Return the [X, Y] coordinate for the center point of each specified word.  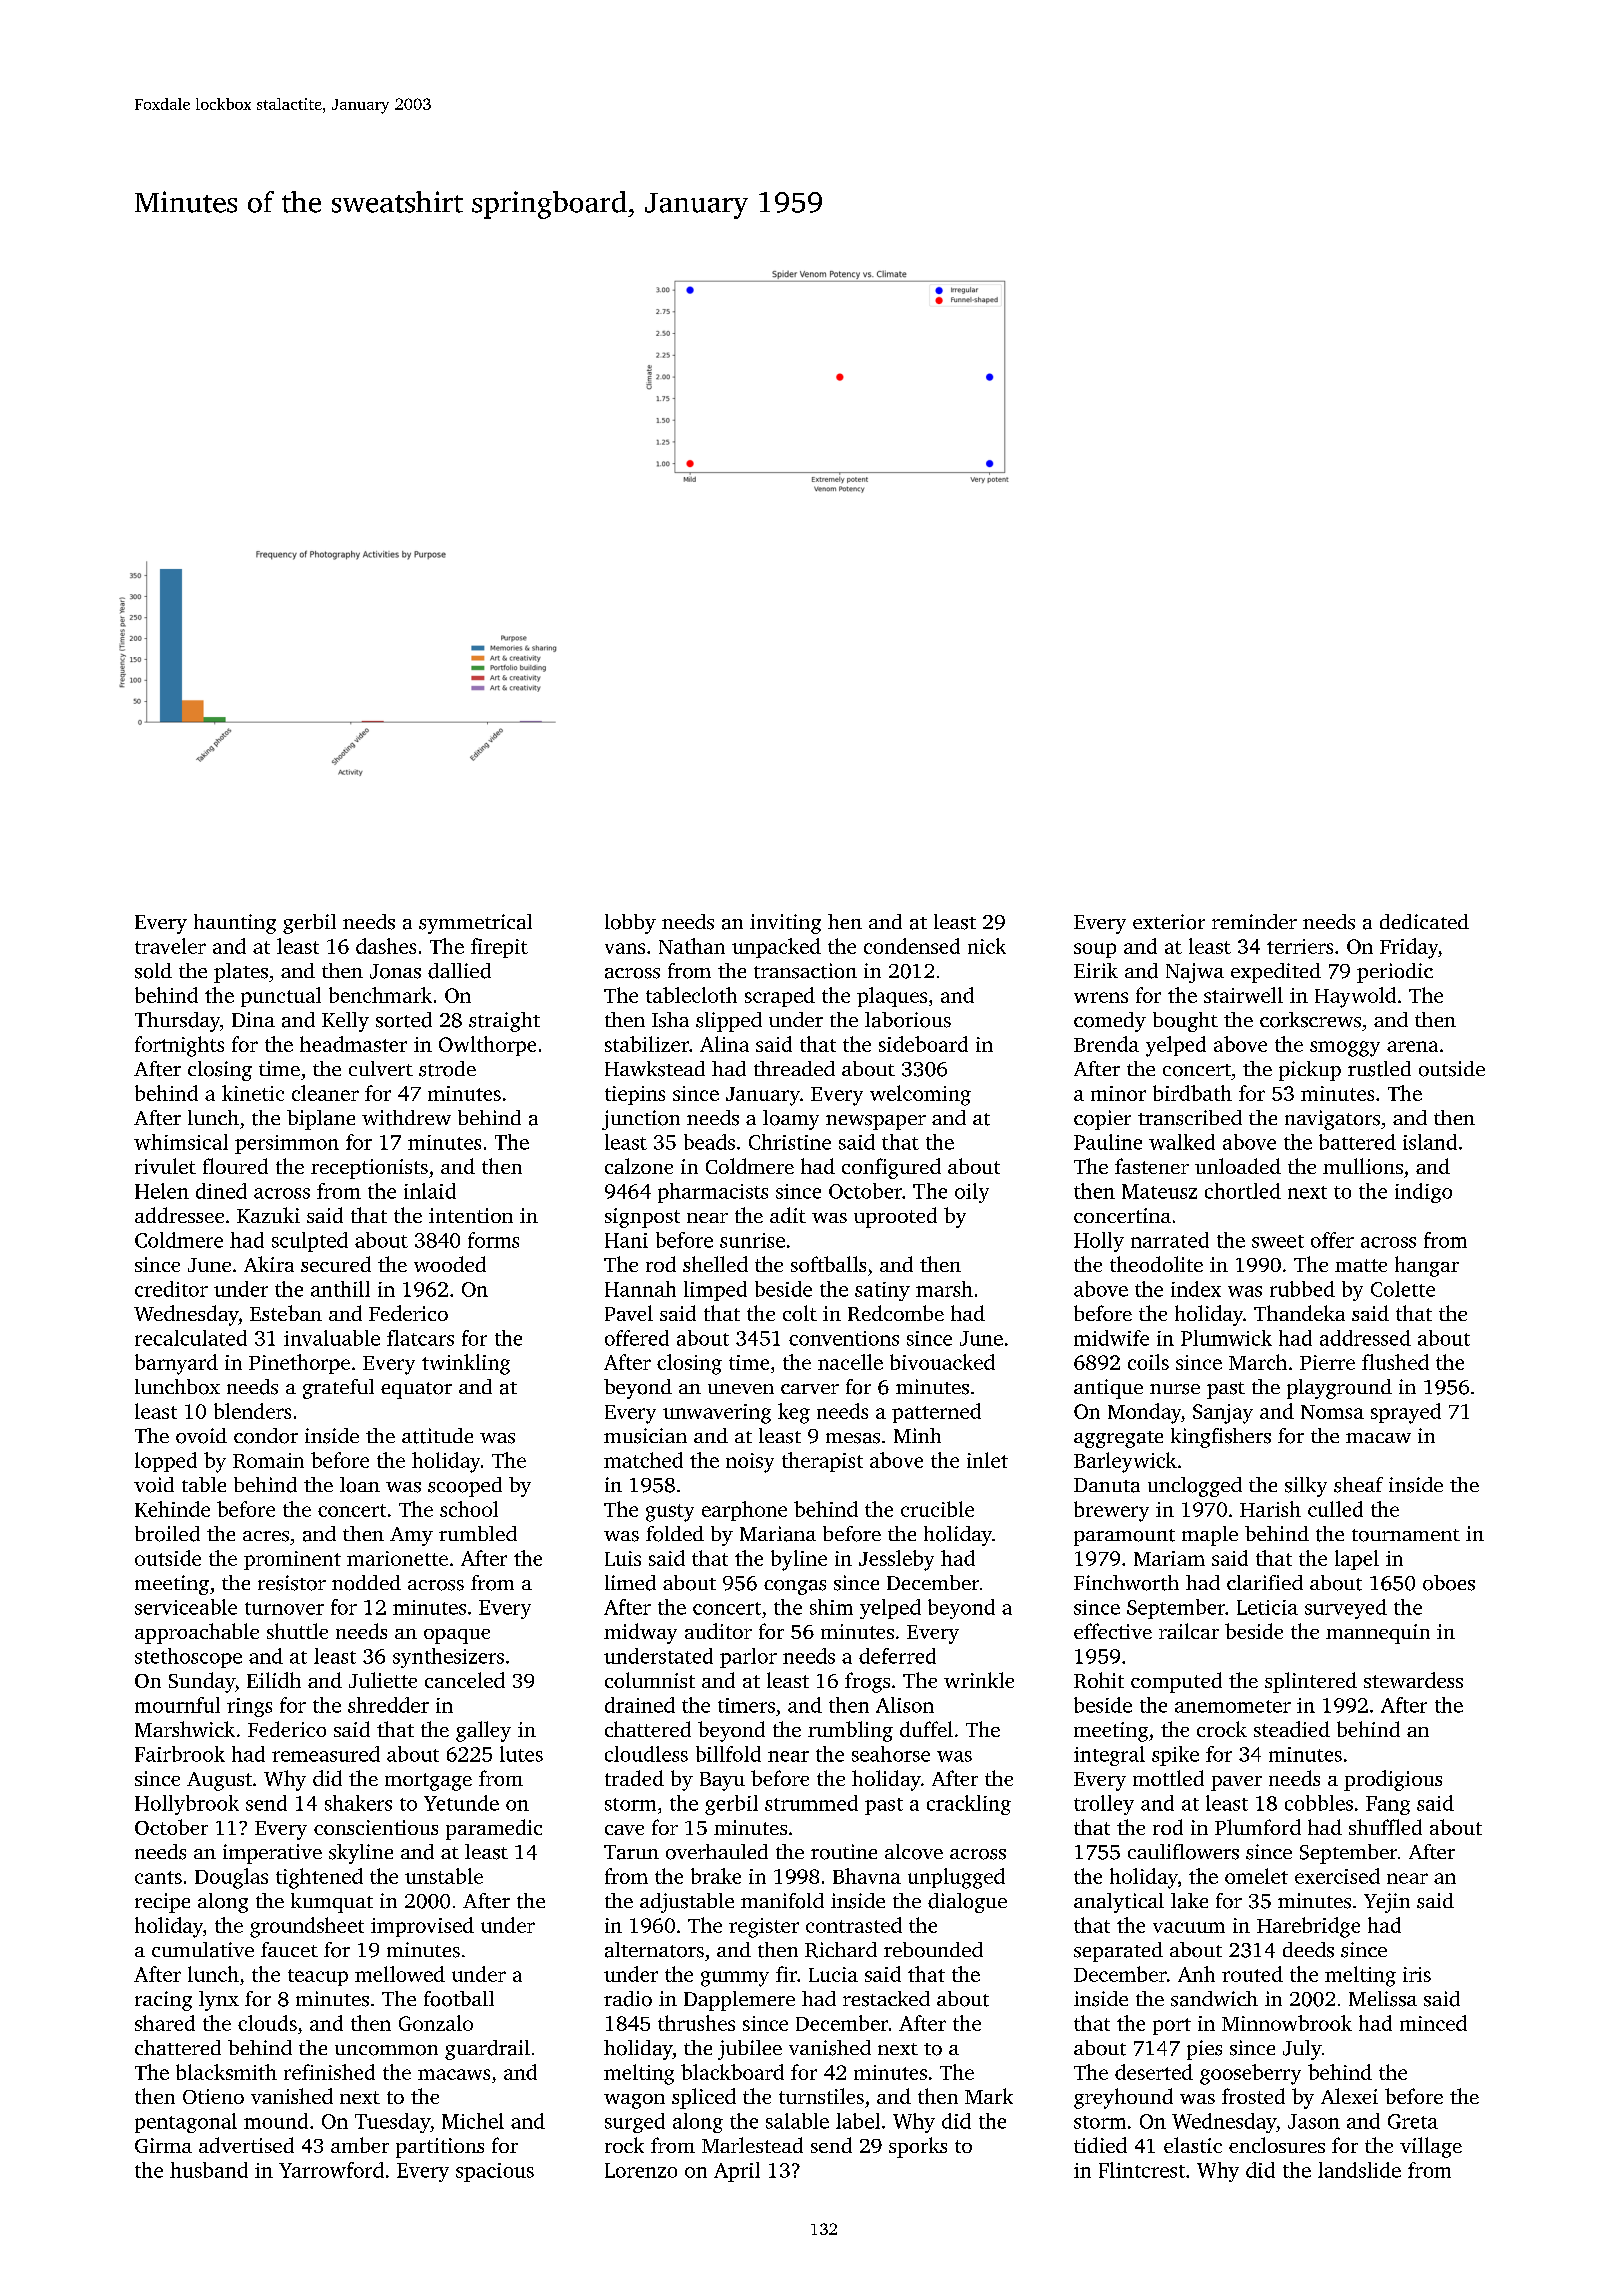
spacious [495, 2172]
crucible [937, 1509]
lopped [166, 1462]
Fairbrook [180, 1754]
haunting [235, 924]
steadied [1292, 1729]
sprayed [1406, 1413]
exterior [1169, 922]
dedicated [1424, 921]
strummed [811, 1803]
